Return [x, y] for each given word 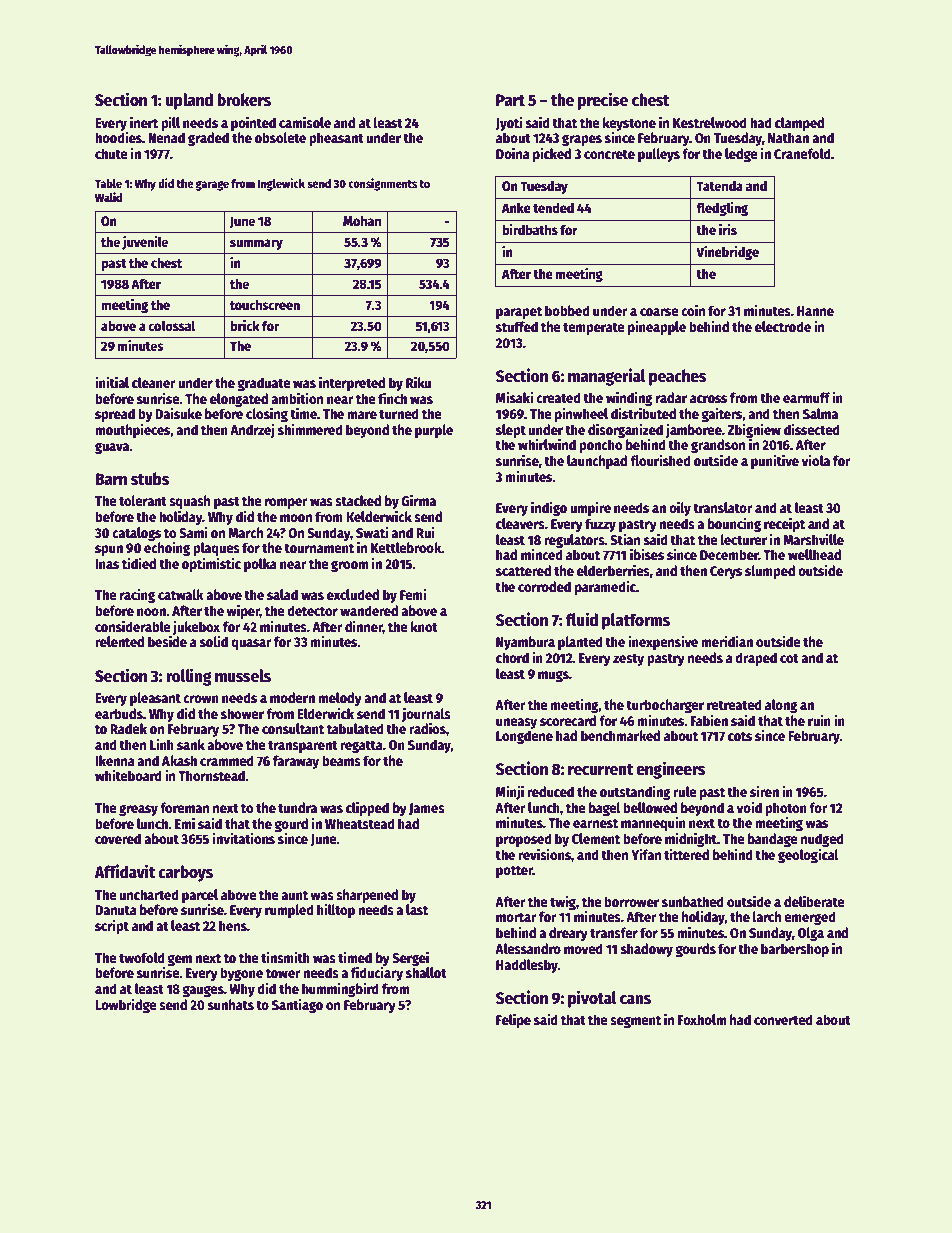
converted [783, 1019]
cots [740, 736]
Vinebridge [727, 253]
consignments [382, 184]
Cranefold [802, 153]
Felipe [513, 1020]
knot [424, 626]
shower [242, 713]
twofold [142, 957]
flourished [660, 460]
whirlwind [547, 444]
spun [109, 550]
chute [111, 153]
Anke [516, 207]
